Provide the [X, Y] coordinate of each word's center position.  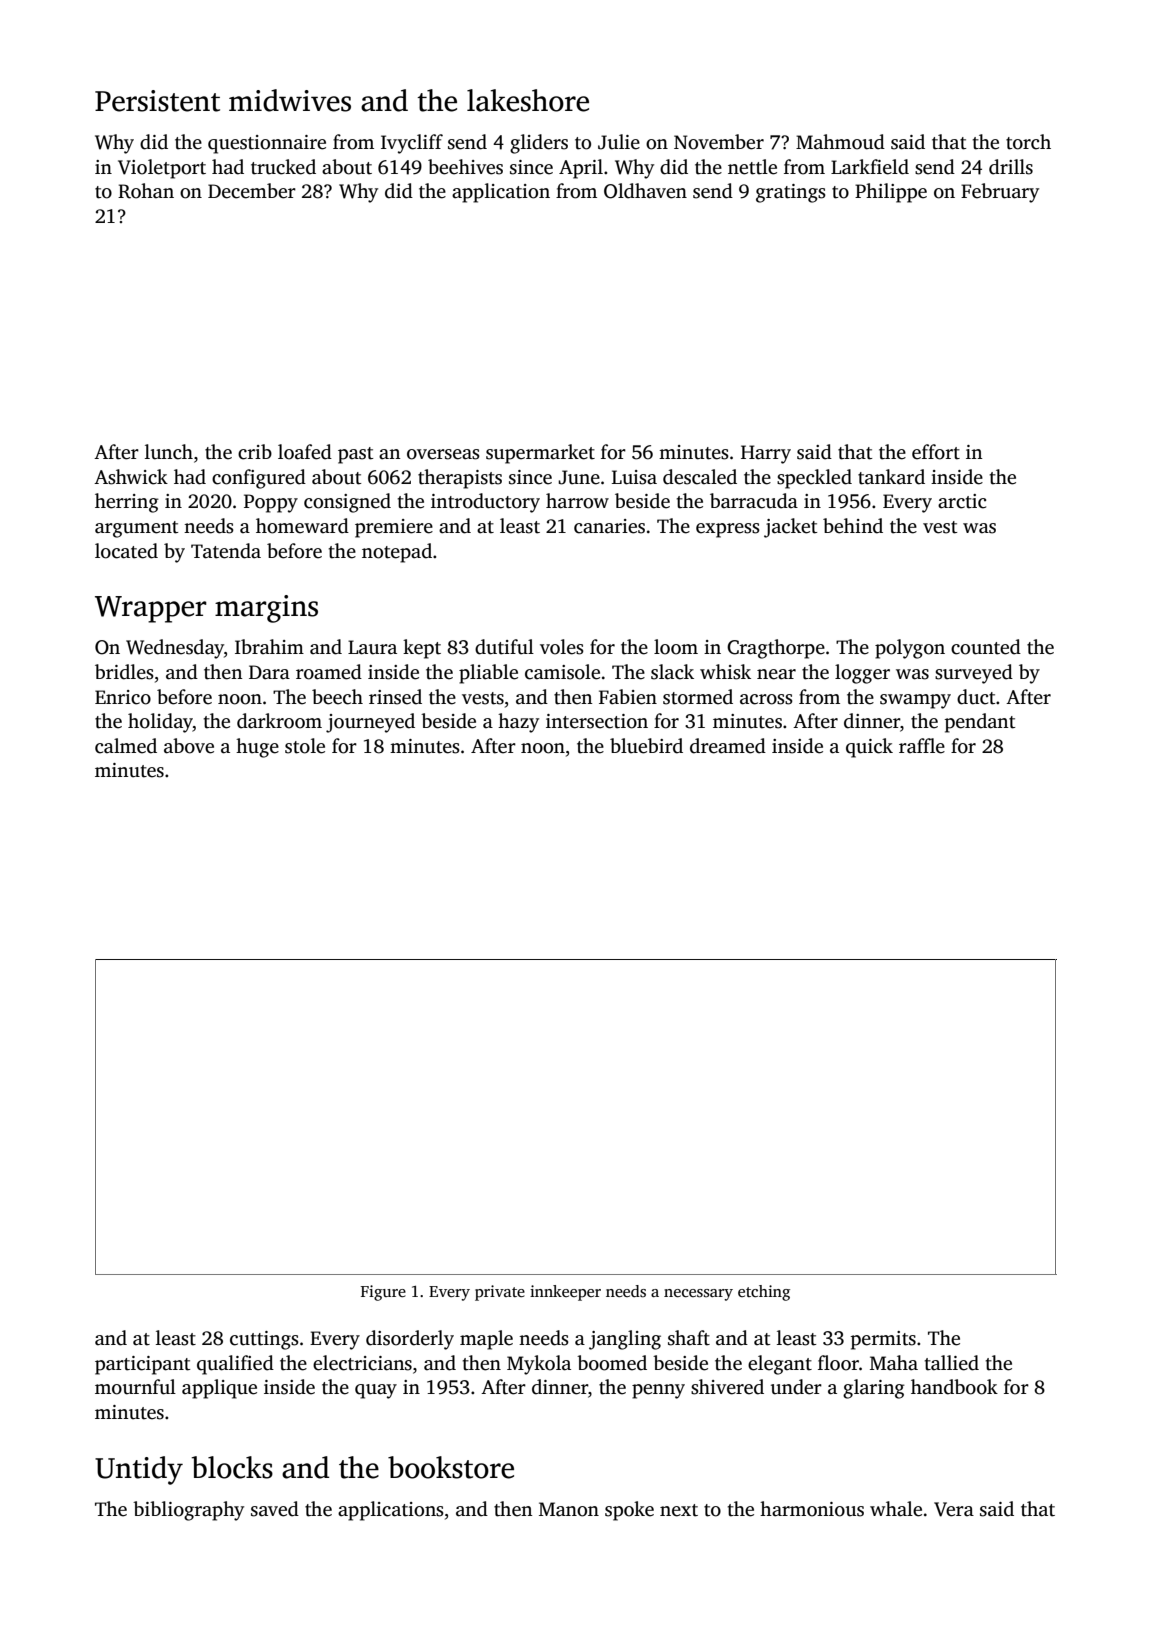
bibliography [188, 1511]
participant [142, 1365]
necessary [698, 1295]
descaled [700, 477]
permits [883, 1340]
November [719, 142]
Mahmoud [840, 142]
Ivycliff [412, 144]
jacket [790, 528]
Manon [569, 1509]
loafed [305, 452]
